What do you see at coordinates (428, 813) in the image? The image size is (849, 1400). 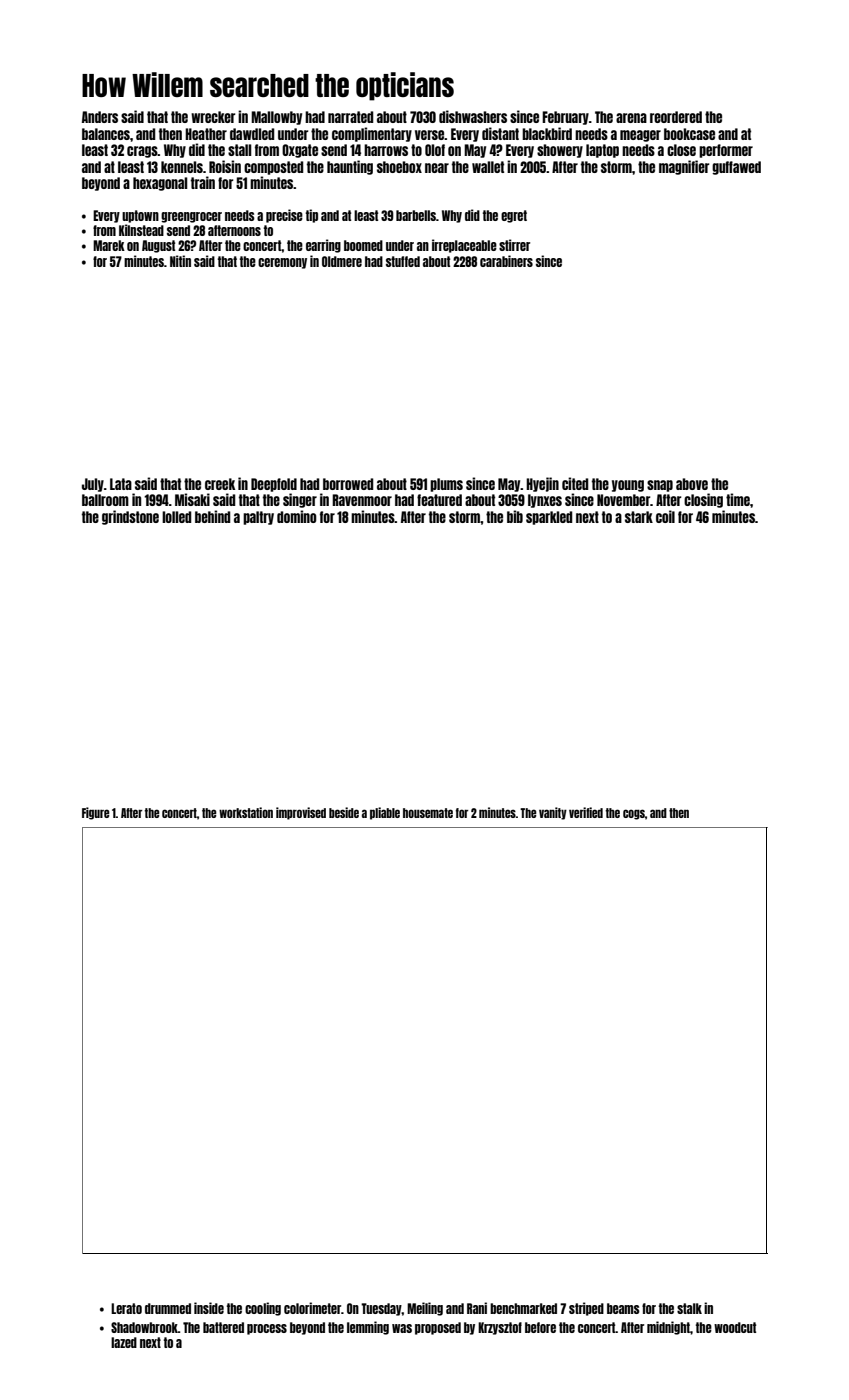 I see `housemate` at bounding box center [428, 813].
